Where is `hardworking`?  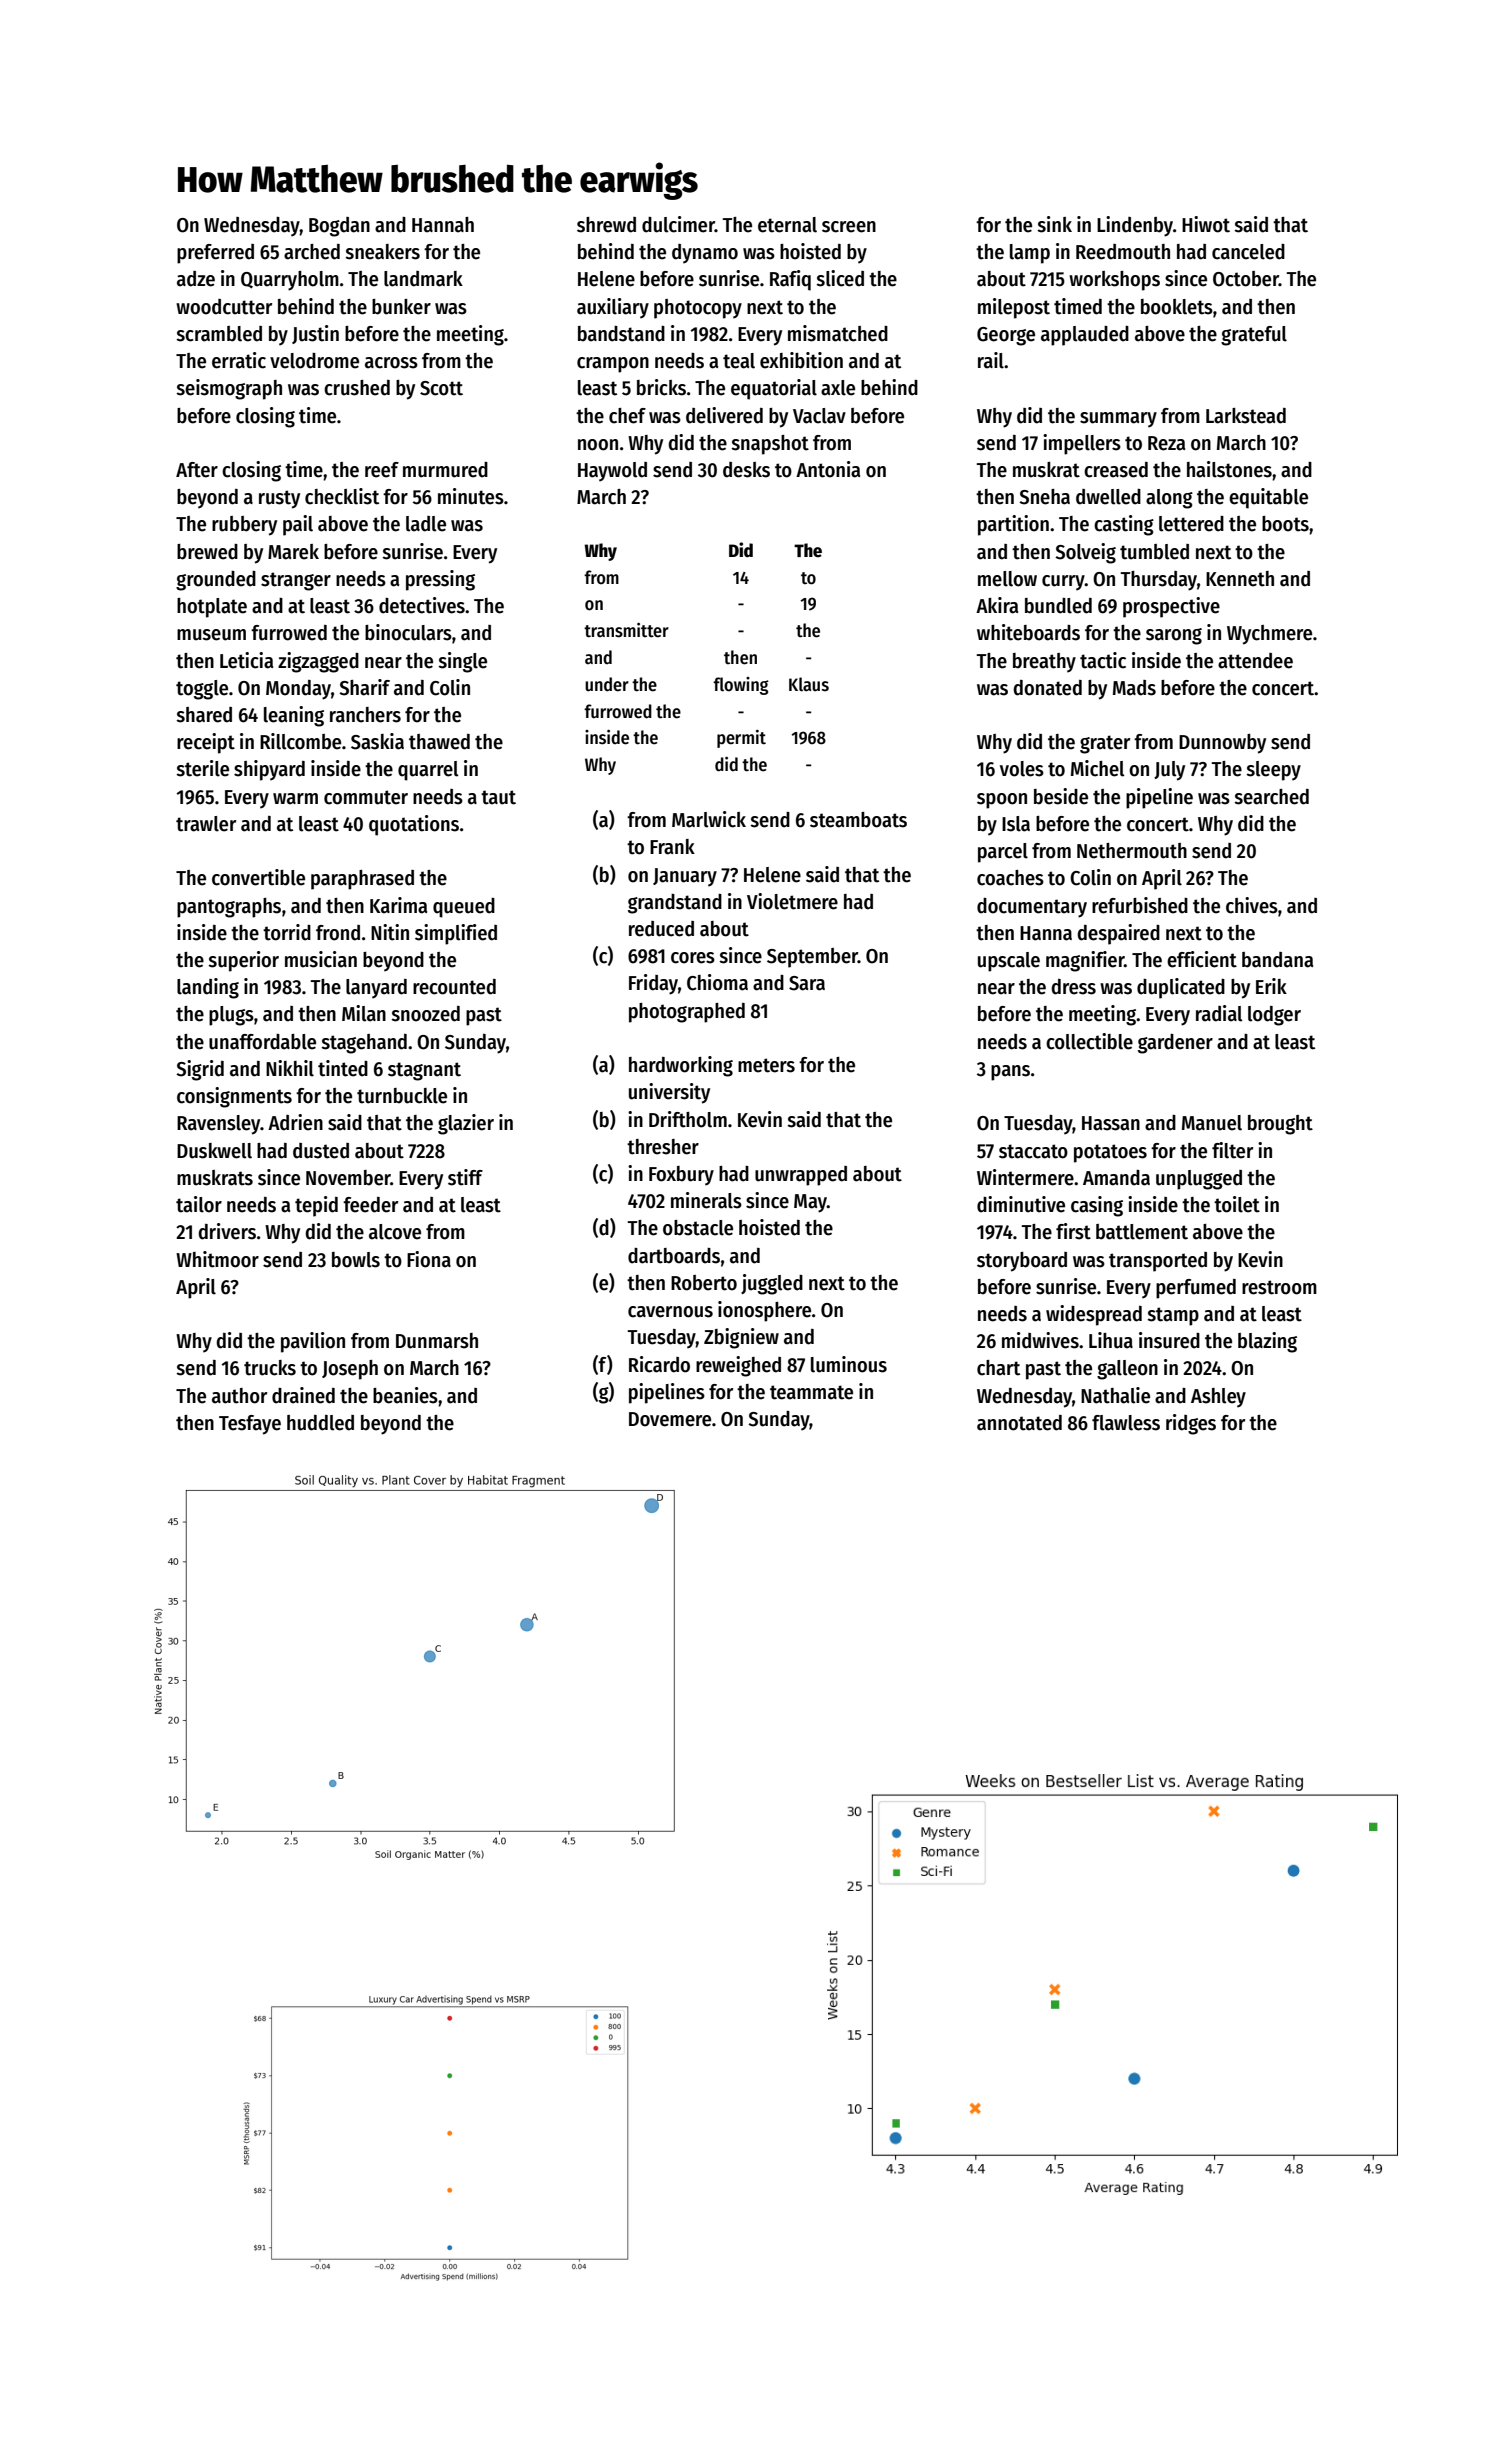 hardworking is located at coordinates (681, 1066).
